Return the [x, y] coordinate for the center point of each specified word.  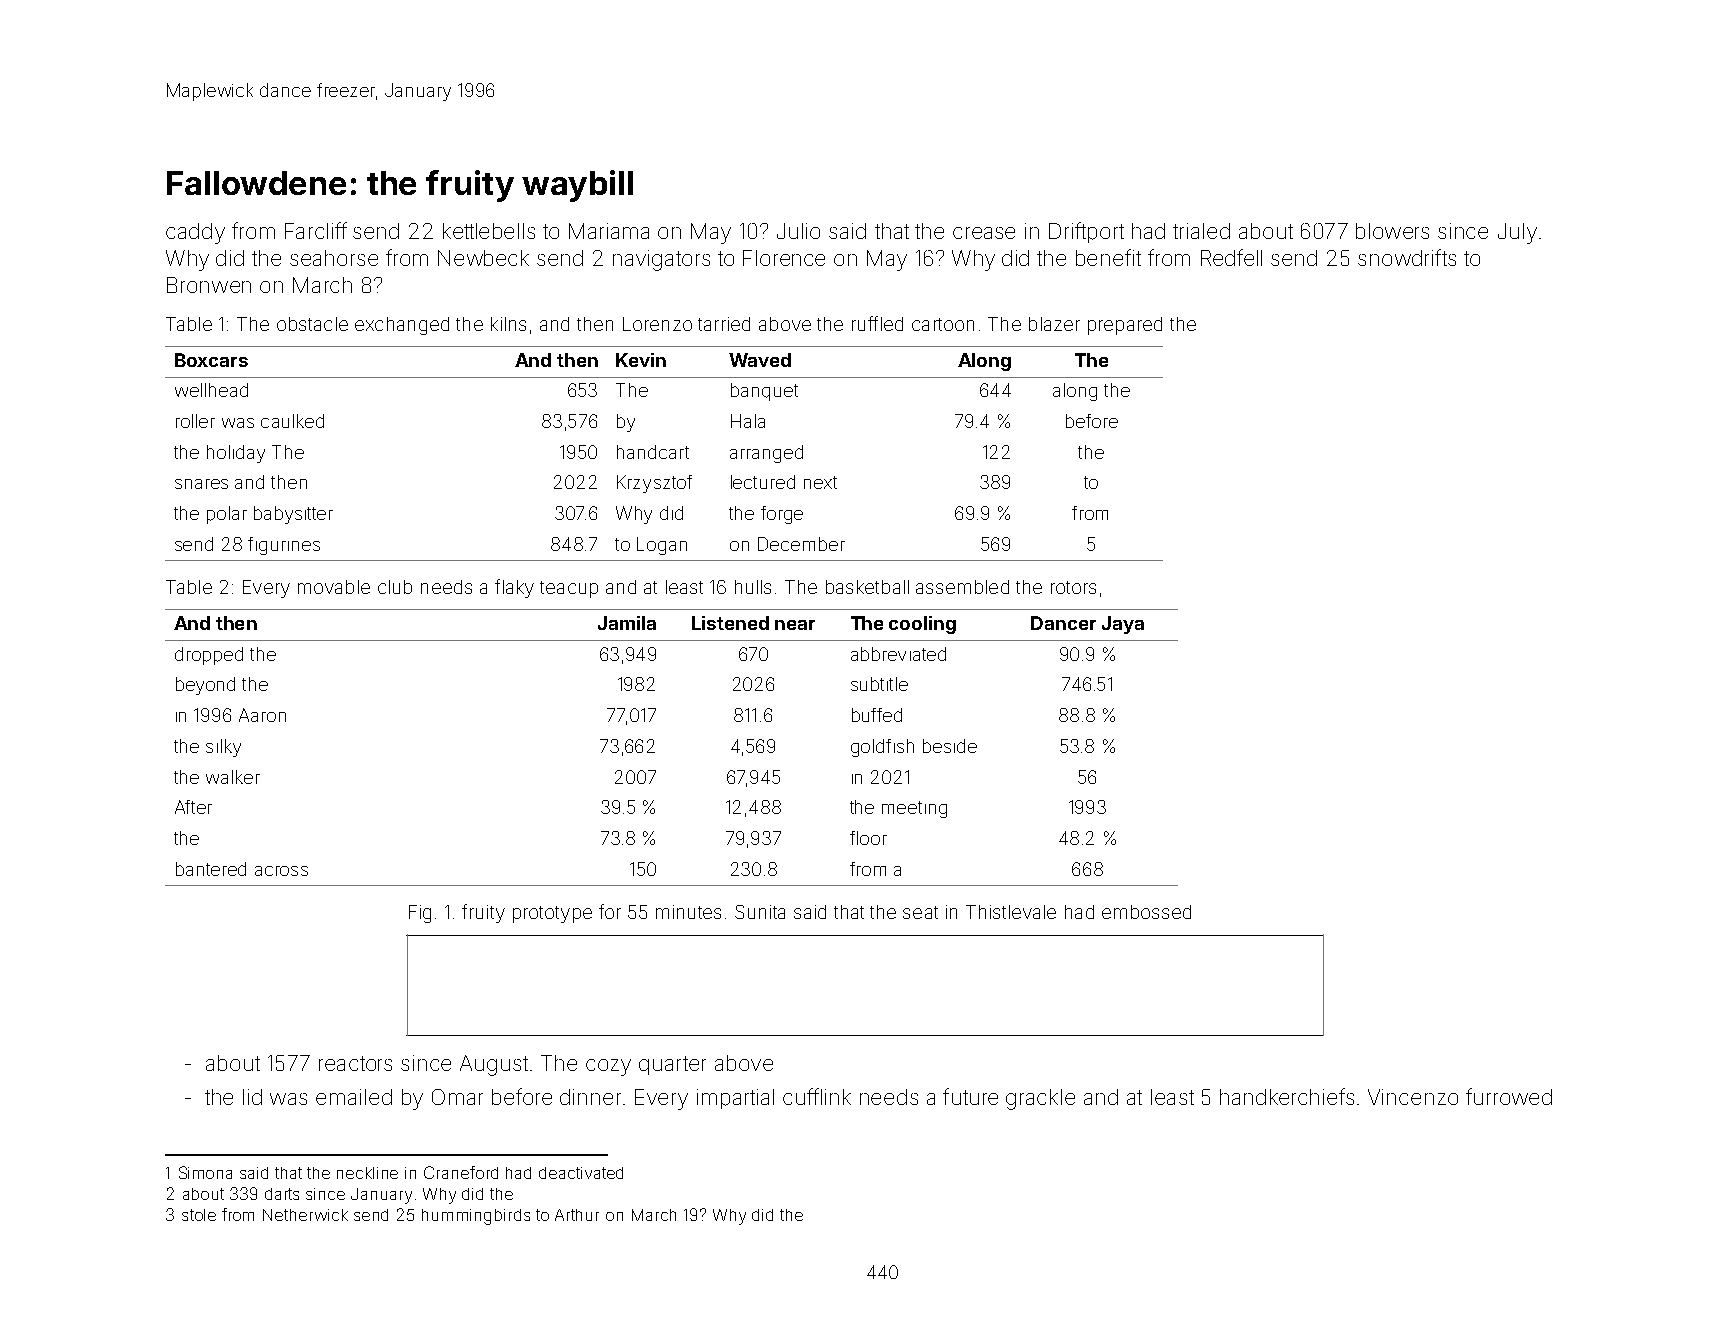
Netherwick [305, 1215]
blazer [1054, 324]
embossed [1146, 912]
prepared [1125, 326]
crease [984, 233]
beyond [205, 686]
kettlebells [489, 231]
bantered [211, 869]
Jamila [627, 623]
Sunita [760, 912]
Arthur [577, 1215]
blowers [1392, 231]
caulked [292, 421]
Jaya [1123, 625]
